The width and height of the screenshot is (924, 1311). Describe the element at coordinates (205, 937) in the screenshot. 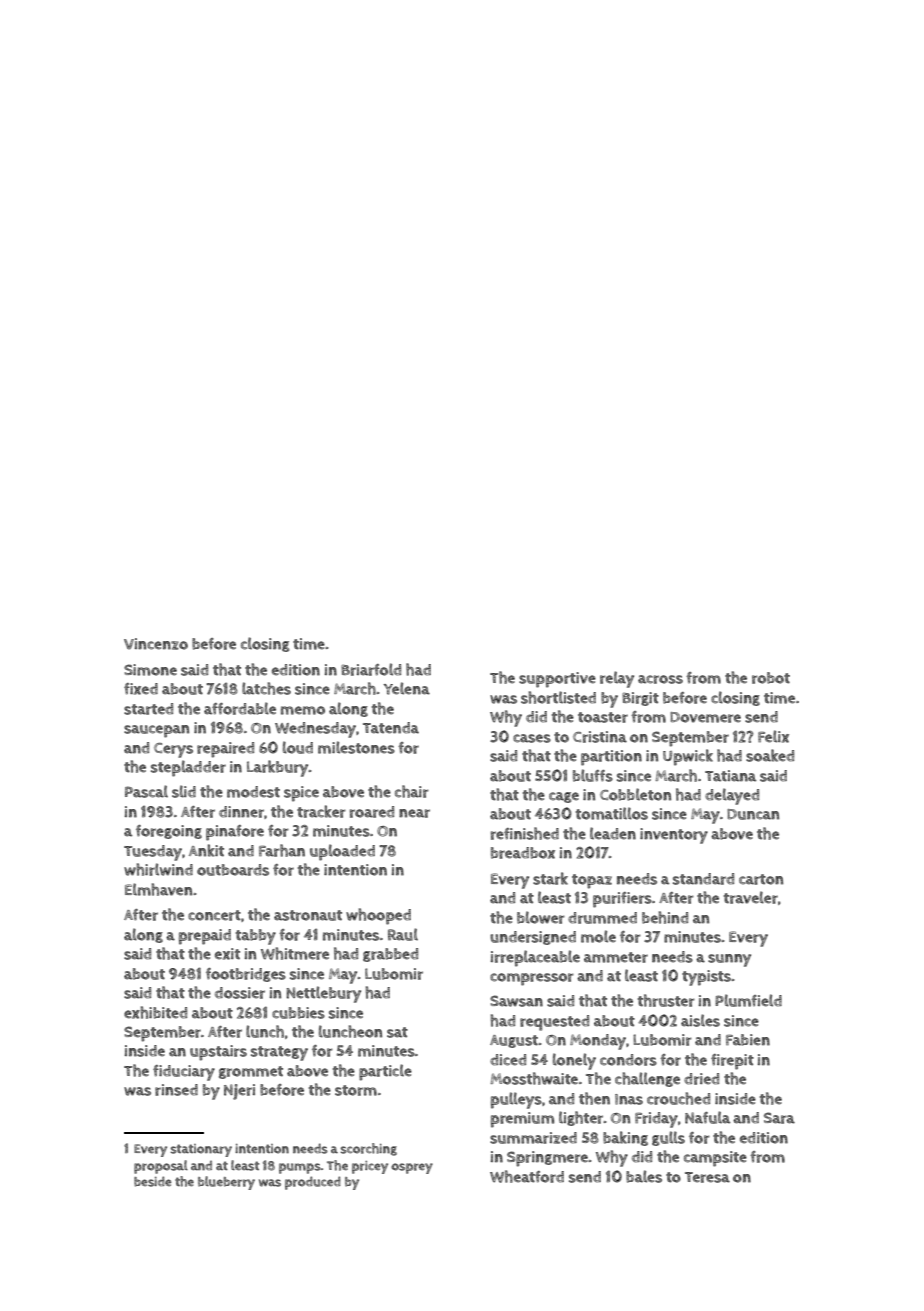

I see `prepaid` at that location.
